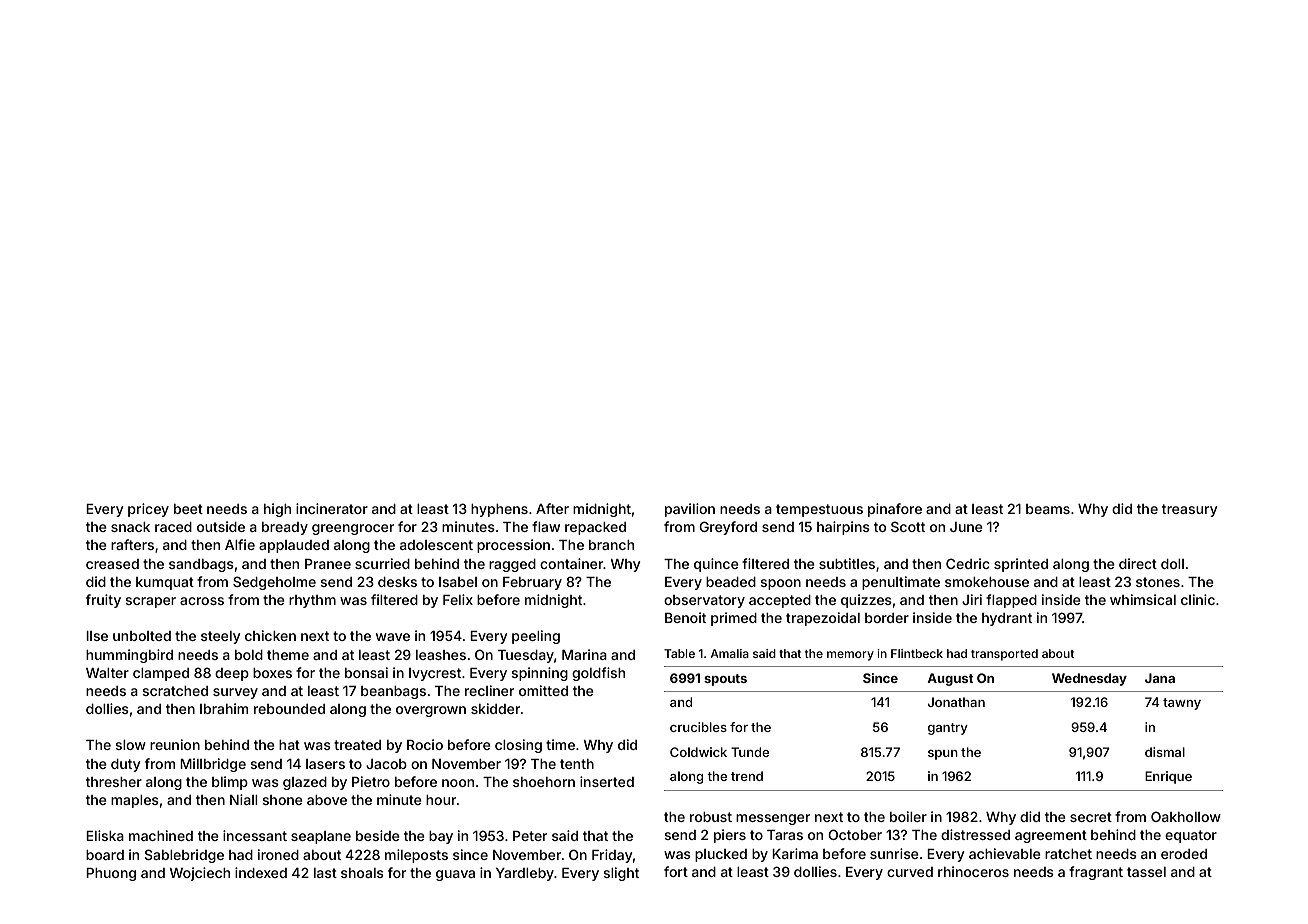 The image size is (1308, 924). I want to click on board, so click(105, 855).
